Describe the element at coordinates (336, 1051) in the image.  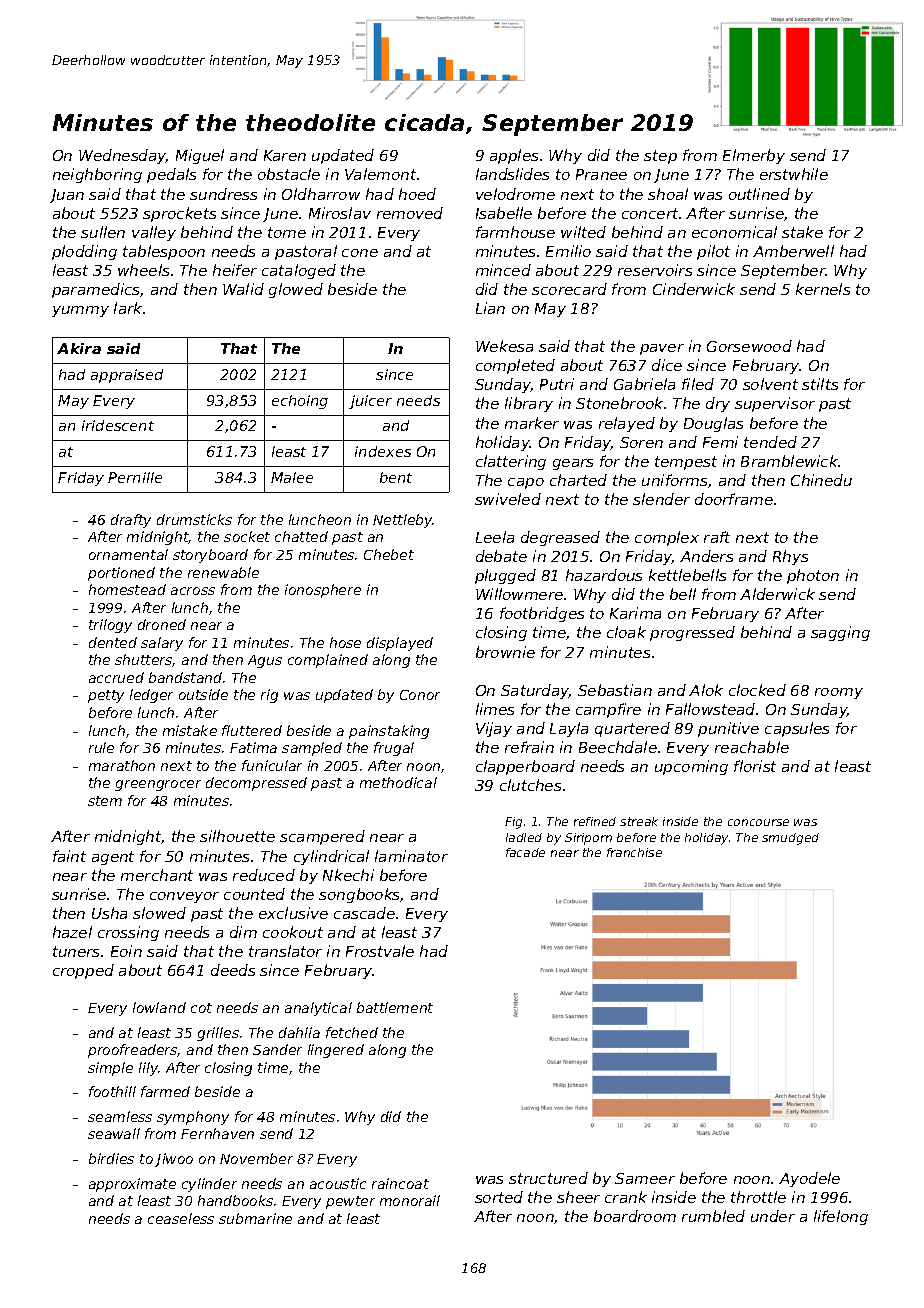
I see `lingered` at that location.
